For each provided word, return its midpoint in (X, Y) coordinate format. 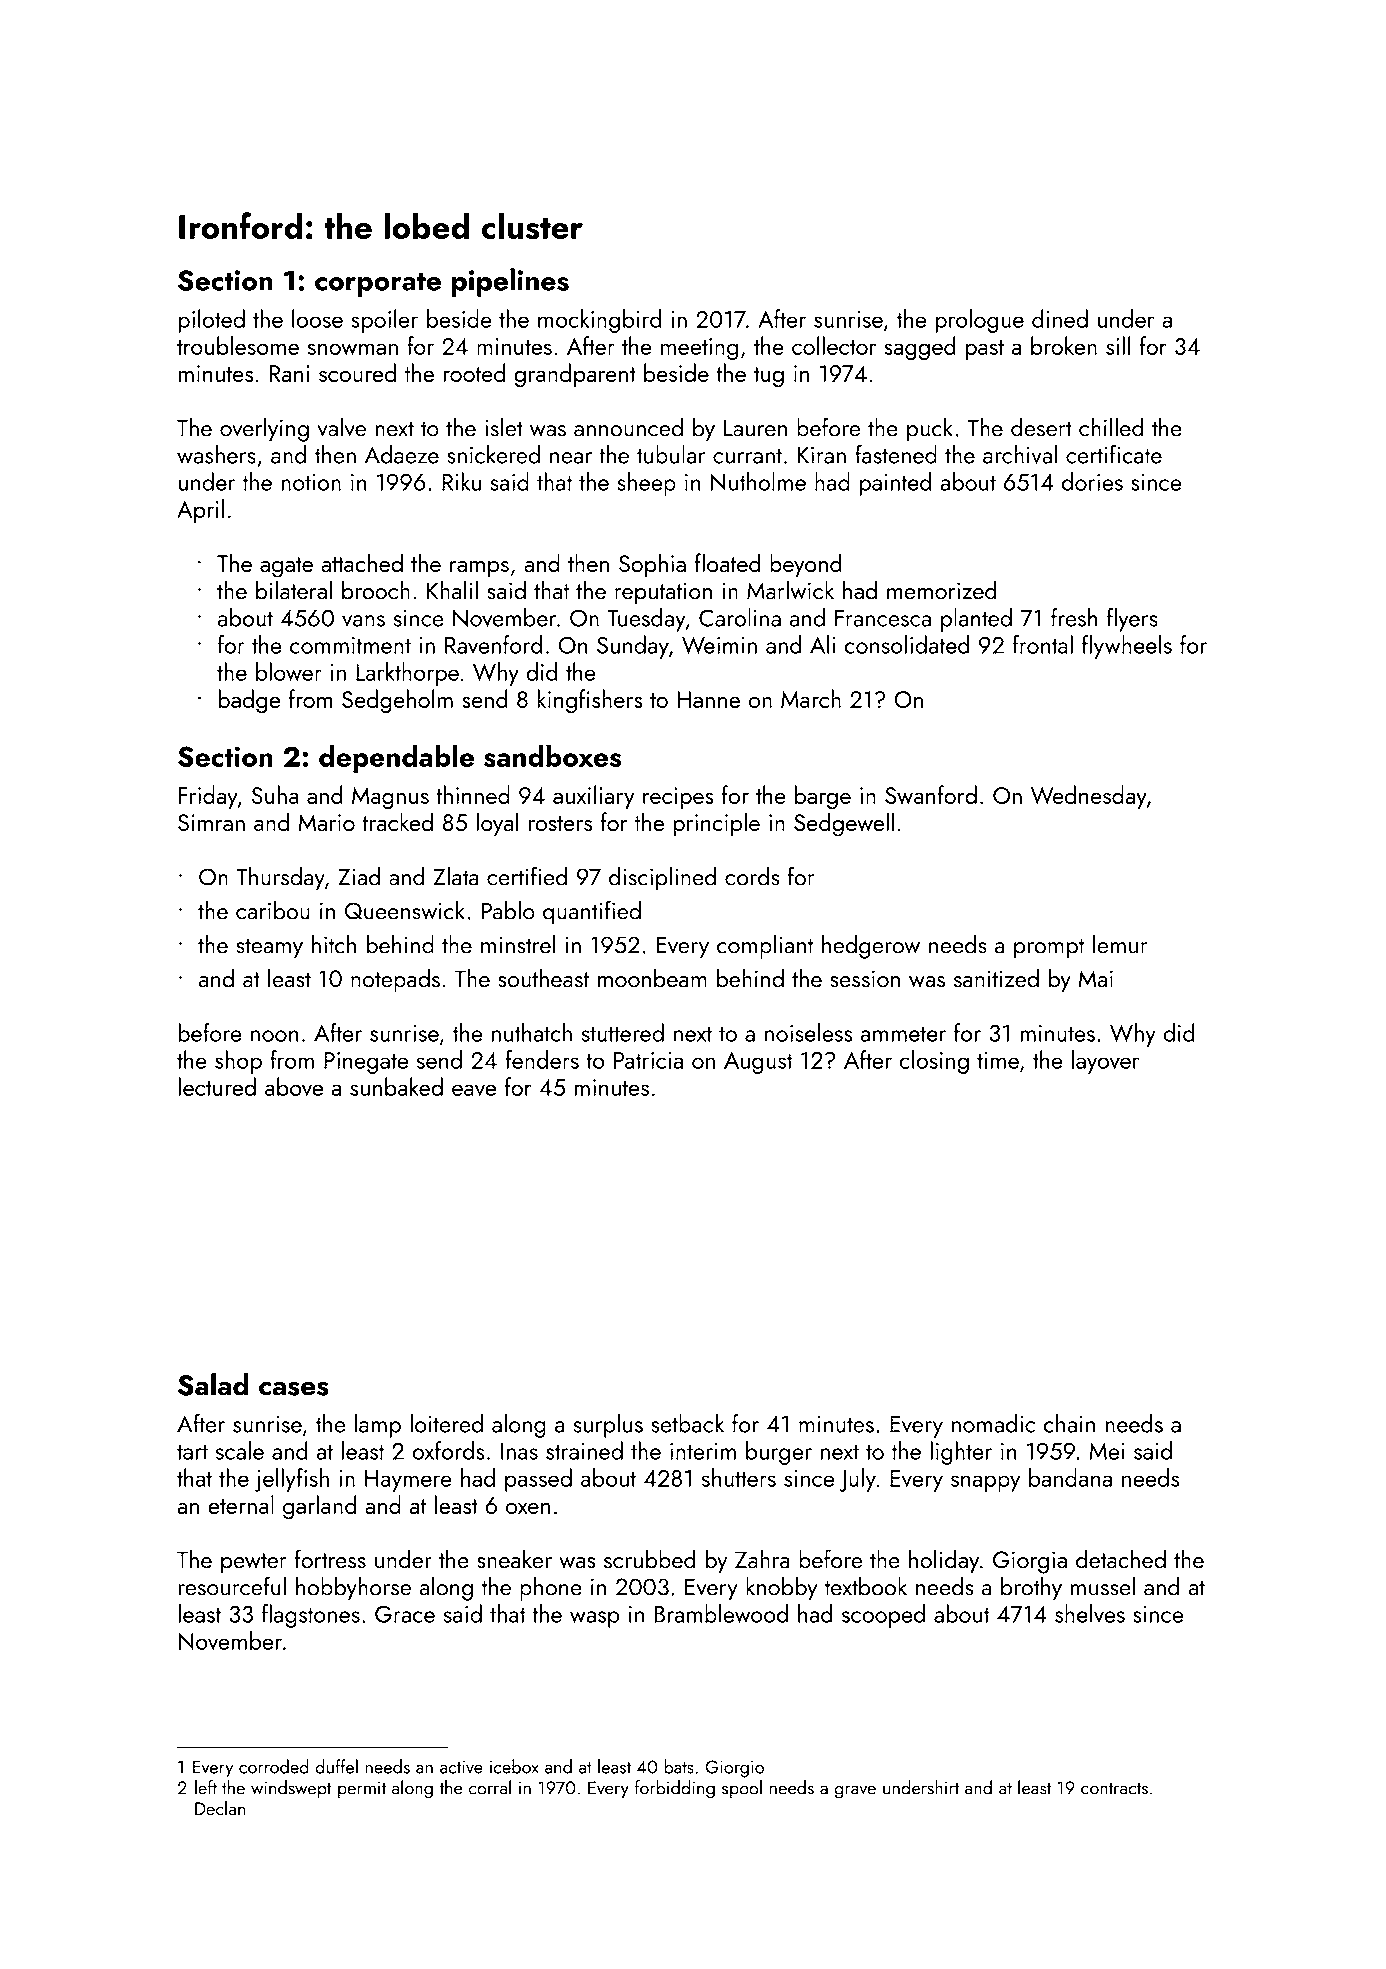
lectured (217, 1086)
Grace (405, 1614)
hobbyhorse (353, 1589)
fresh (1074, 617)
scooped (883, 1616)
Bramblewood (721, 1613)
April (200, 511)
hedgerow (871, 947)
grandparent (575, 375)
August (758, 1063)
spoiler (384, 321)
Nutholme (758, 481)
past (984, 350)
